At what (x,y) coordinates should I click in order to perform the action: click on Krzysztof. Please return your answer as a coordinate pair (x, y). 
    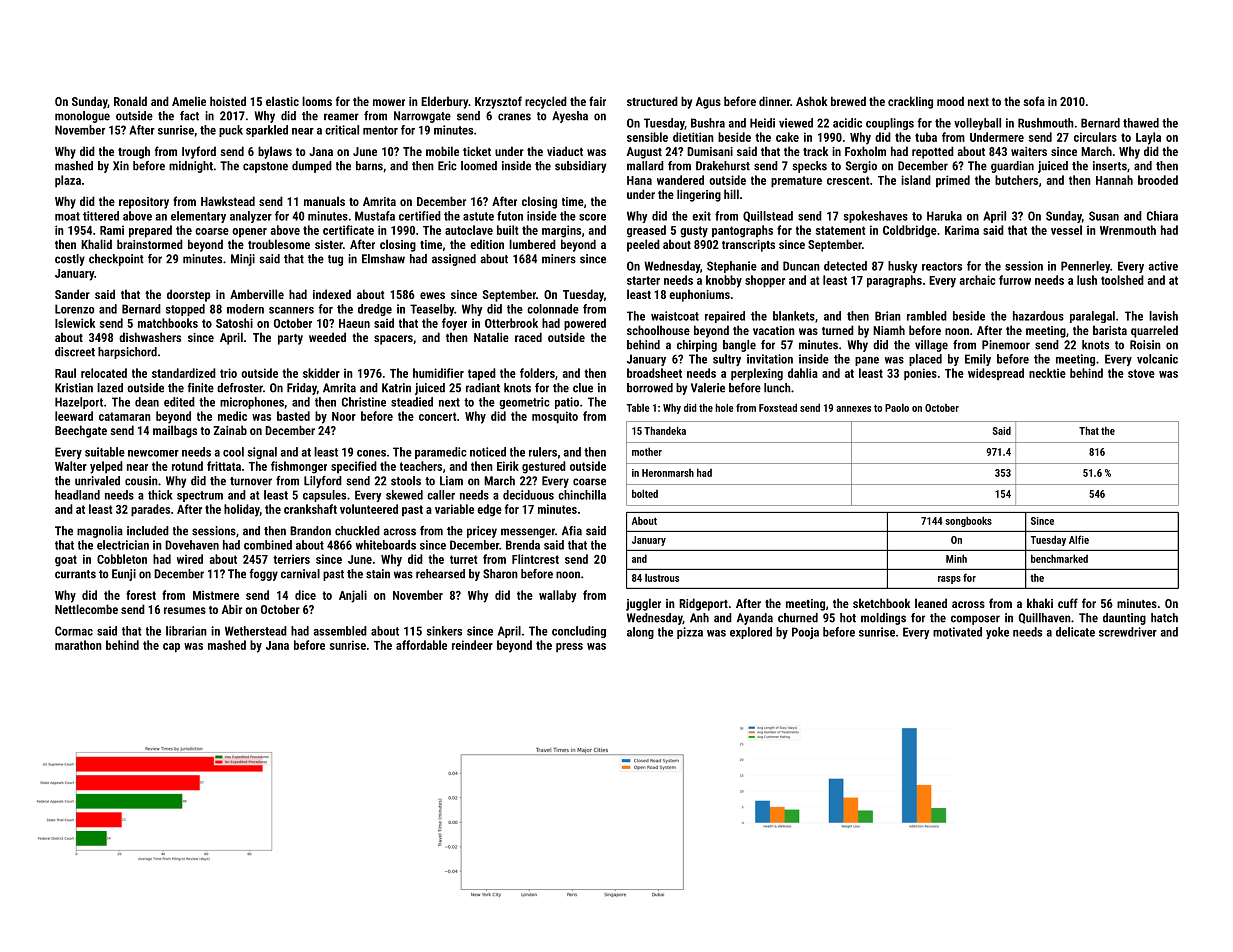
    Looking at the image, I should click on (498, 102).
